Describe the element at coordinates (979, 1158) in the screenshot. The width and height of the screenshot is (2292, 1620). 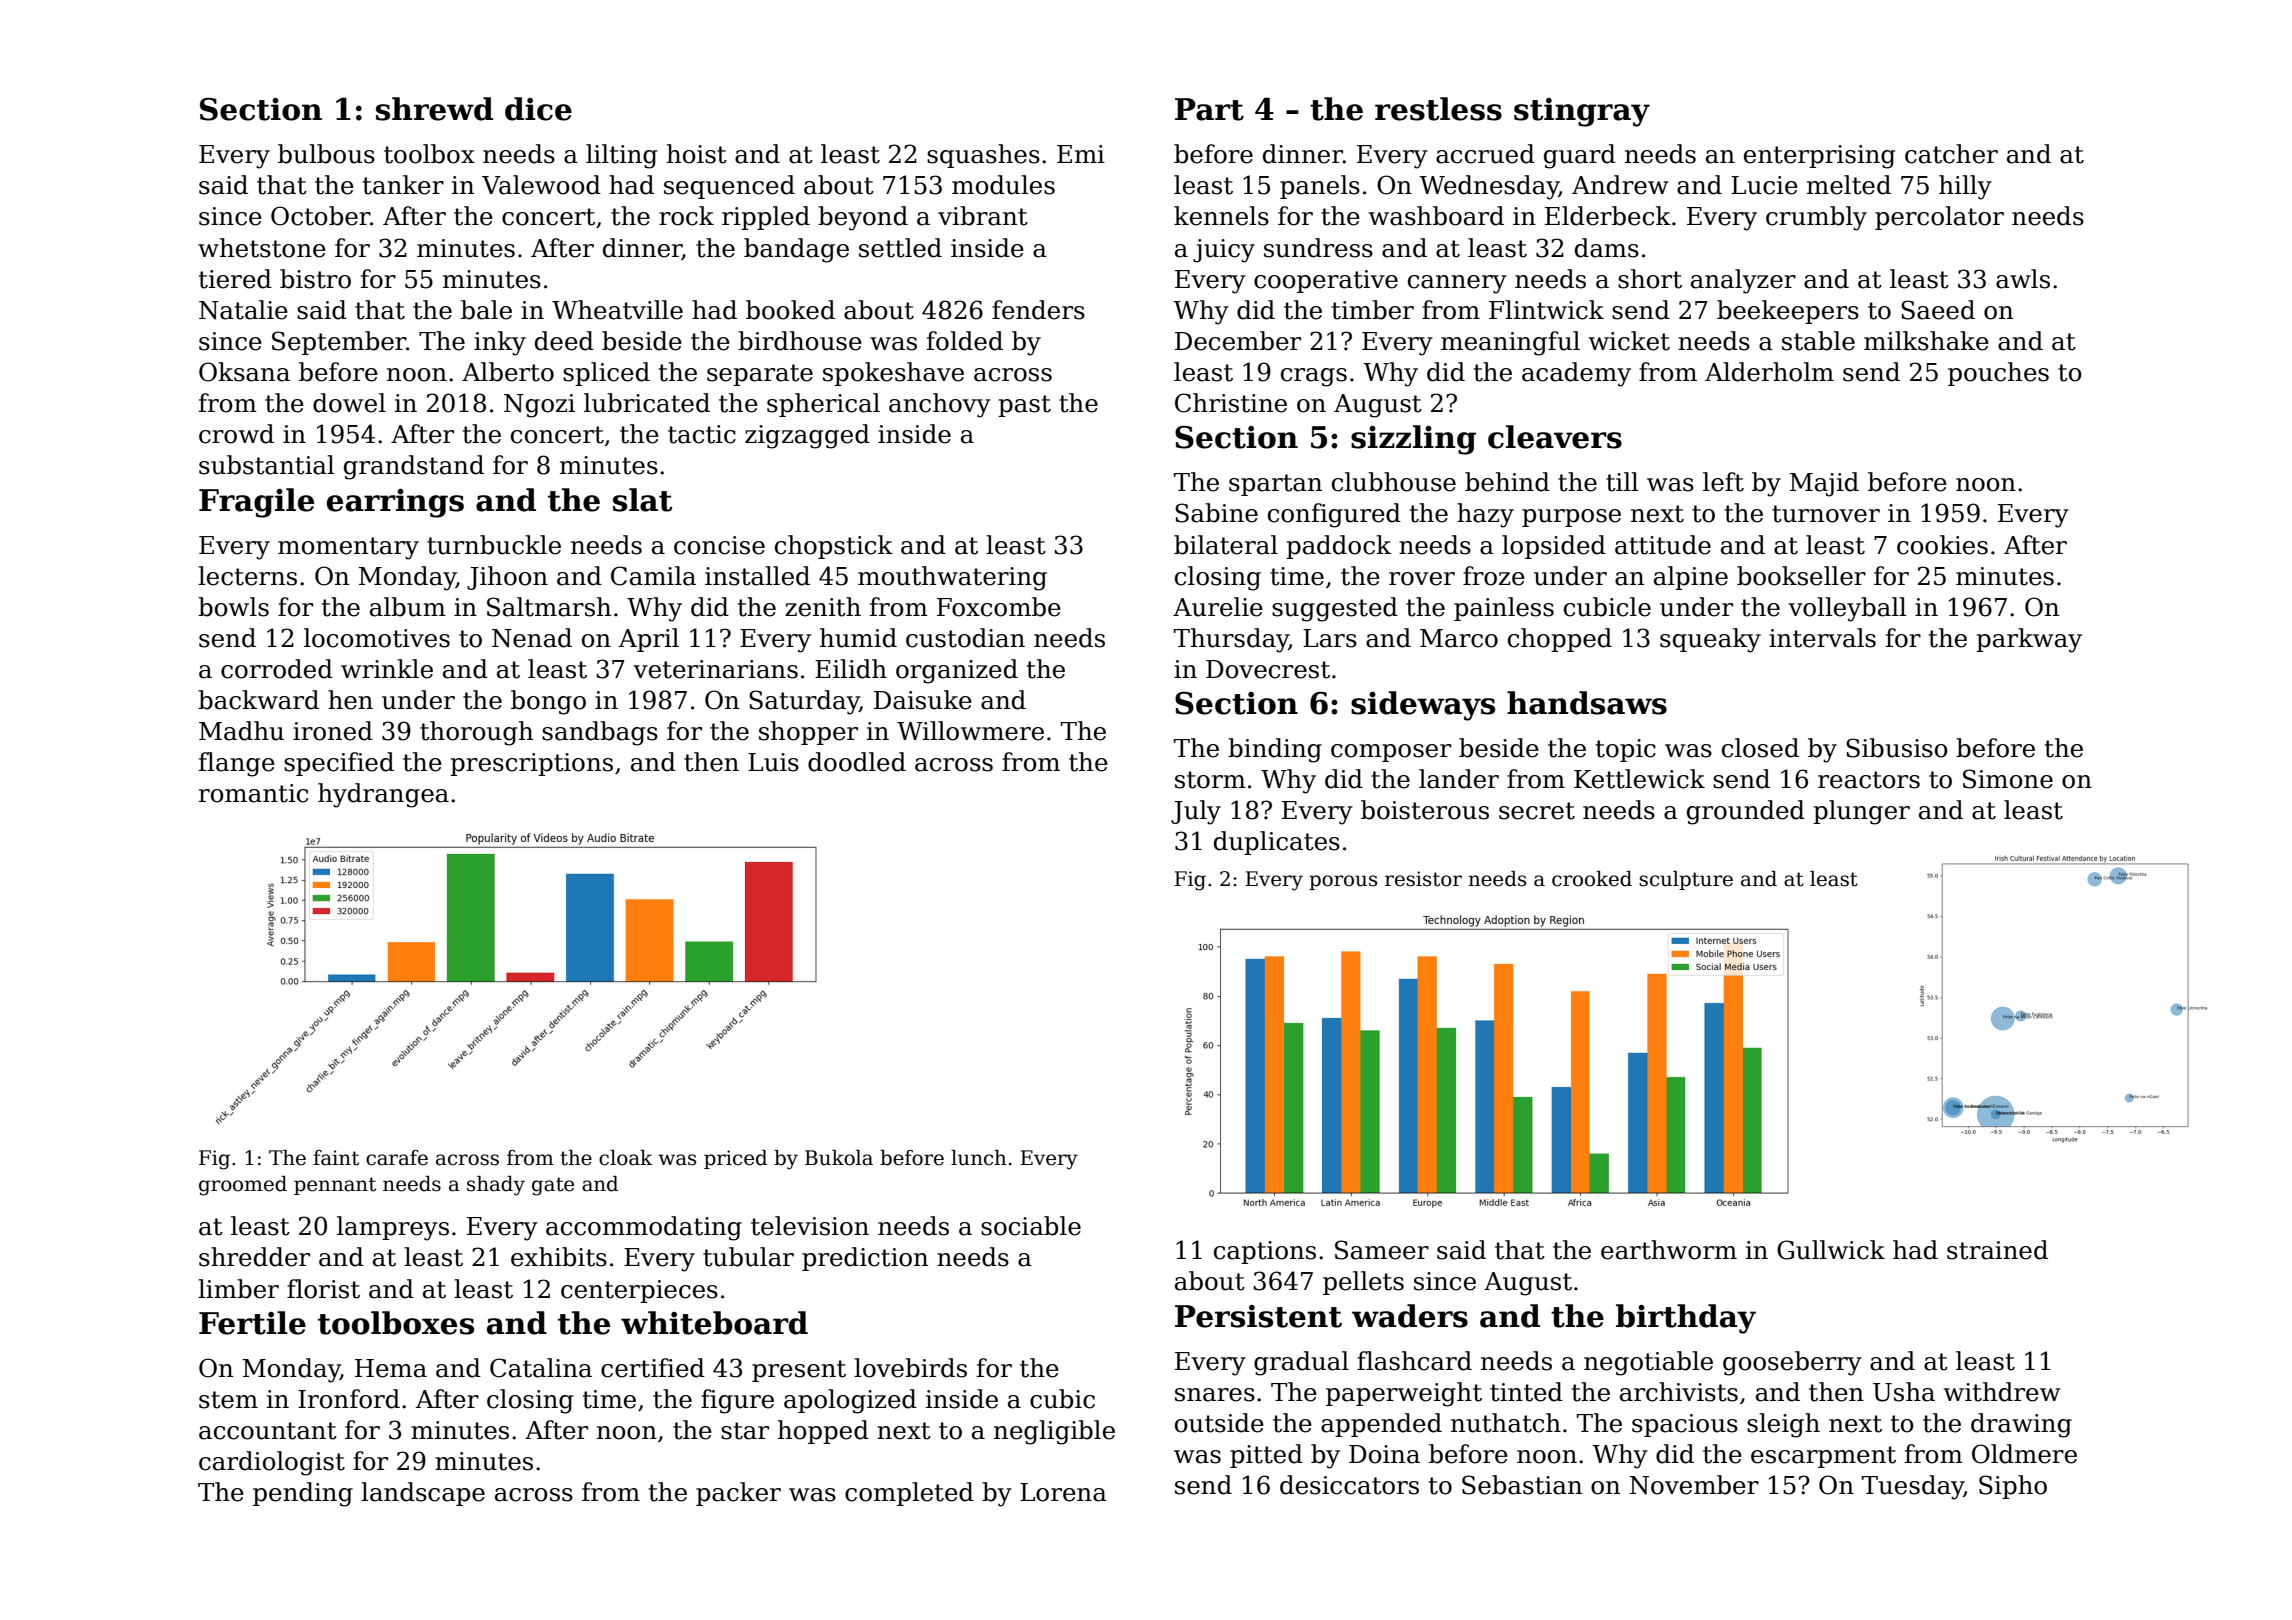
I see `lunch` at that location.
